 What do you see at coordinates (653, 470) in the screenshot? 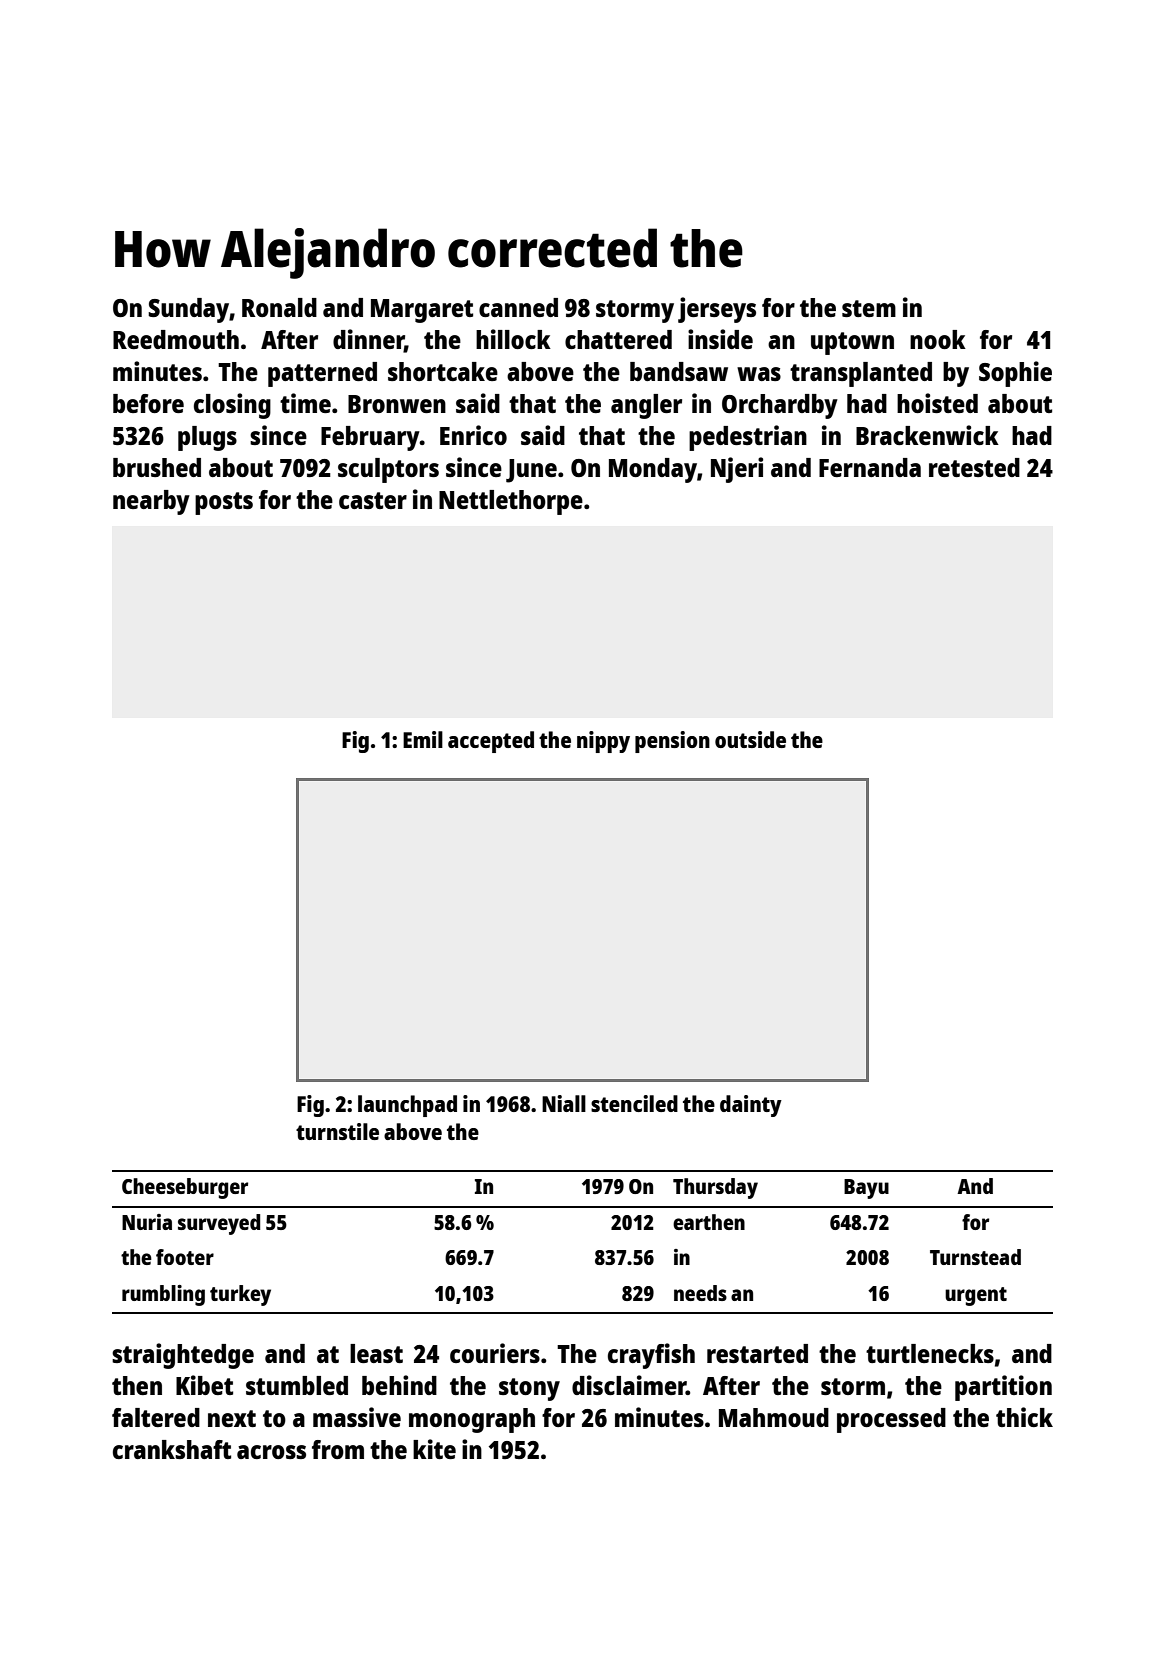
I see `Monday` at bounding box center [653, 470].
